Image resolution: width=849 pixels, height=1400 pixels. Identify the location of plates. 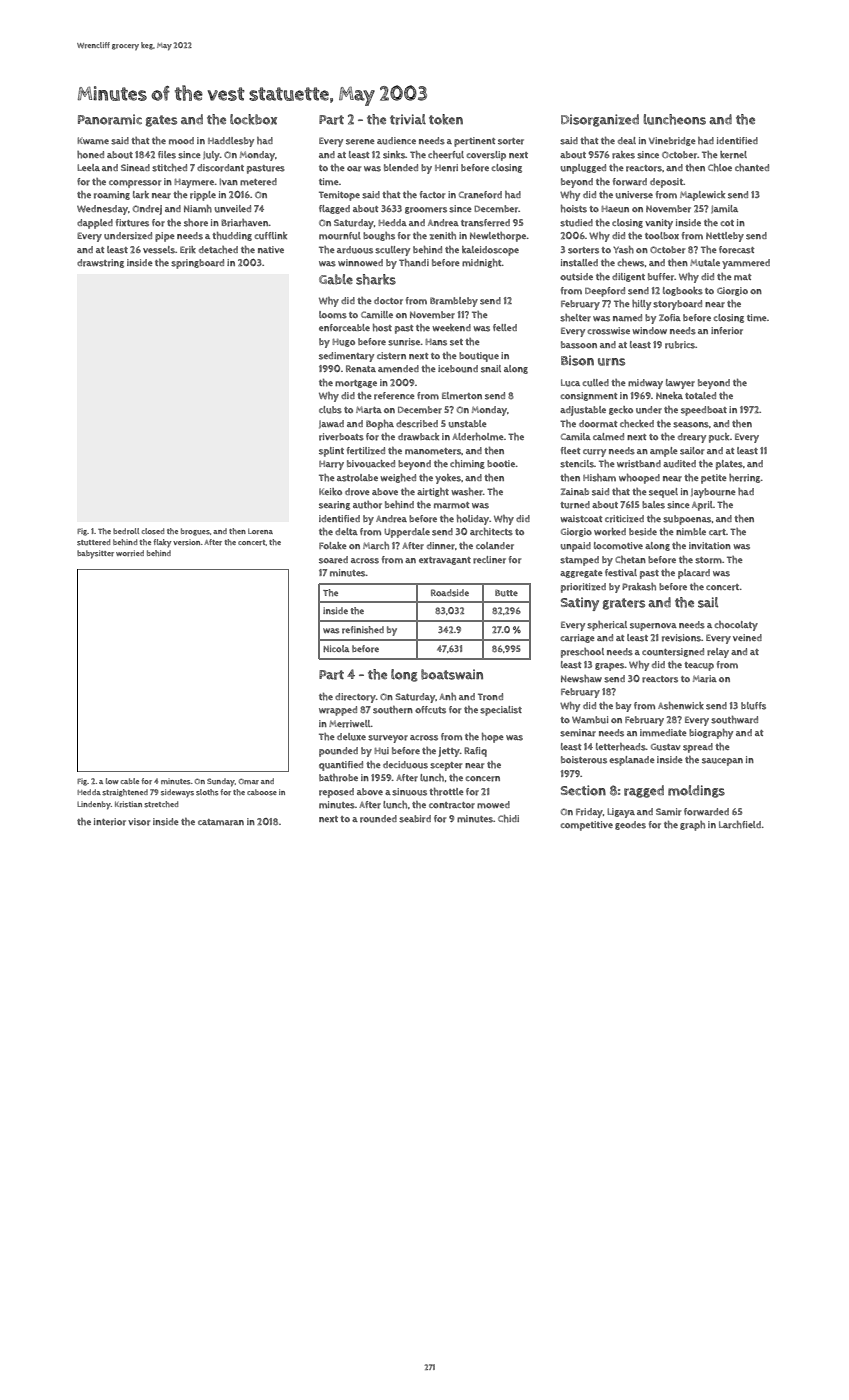
(729, 465).
